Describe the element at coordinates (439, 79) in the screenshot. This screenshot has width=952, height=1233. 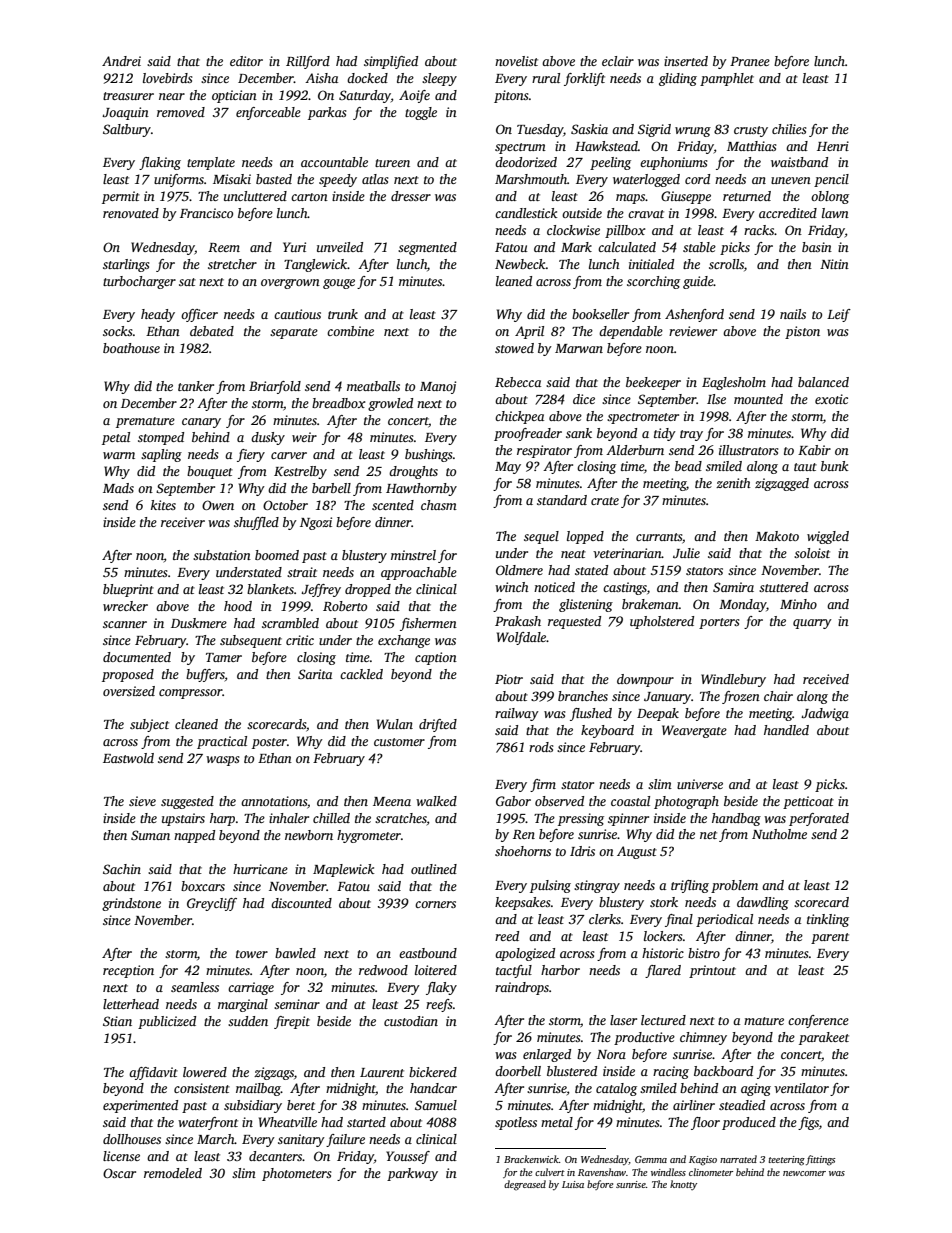
I see `sleepy` at that location.
